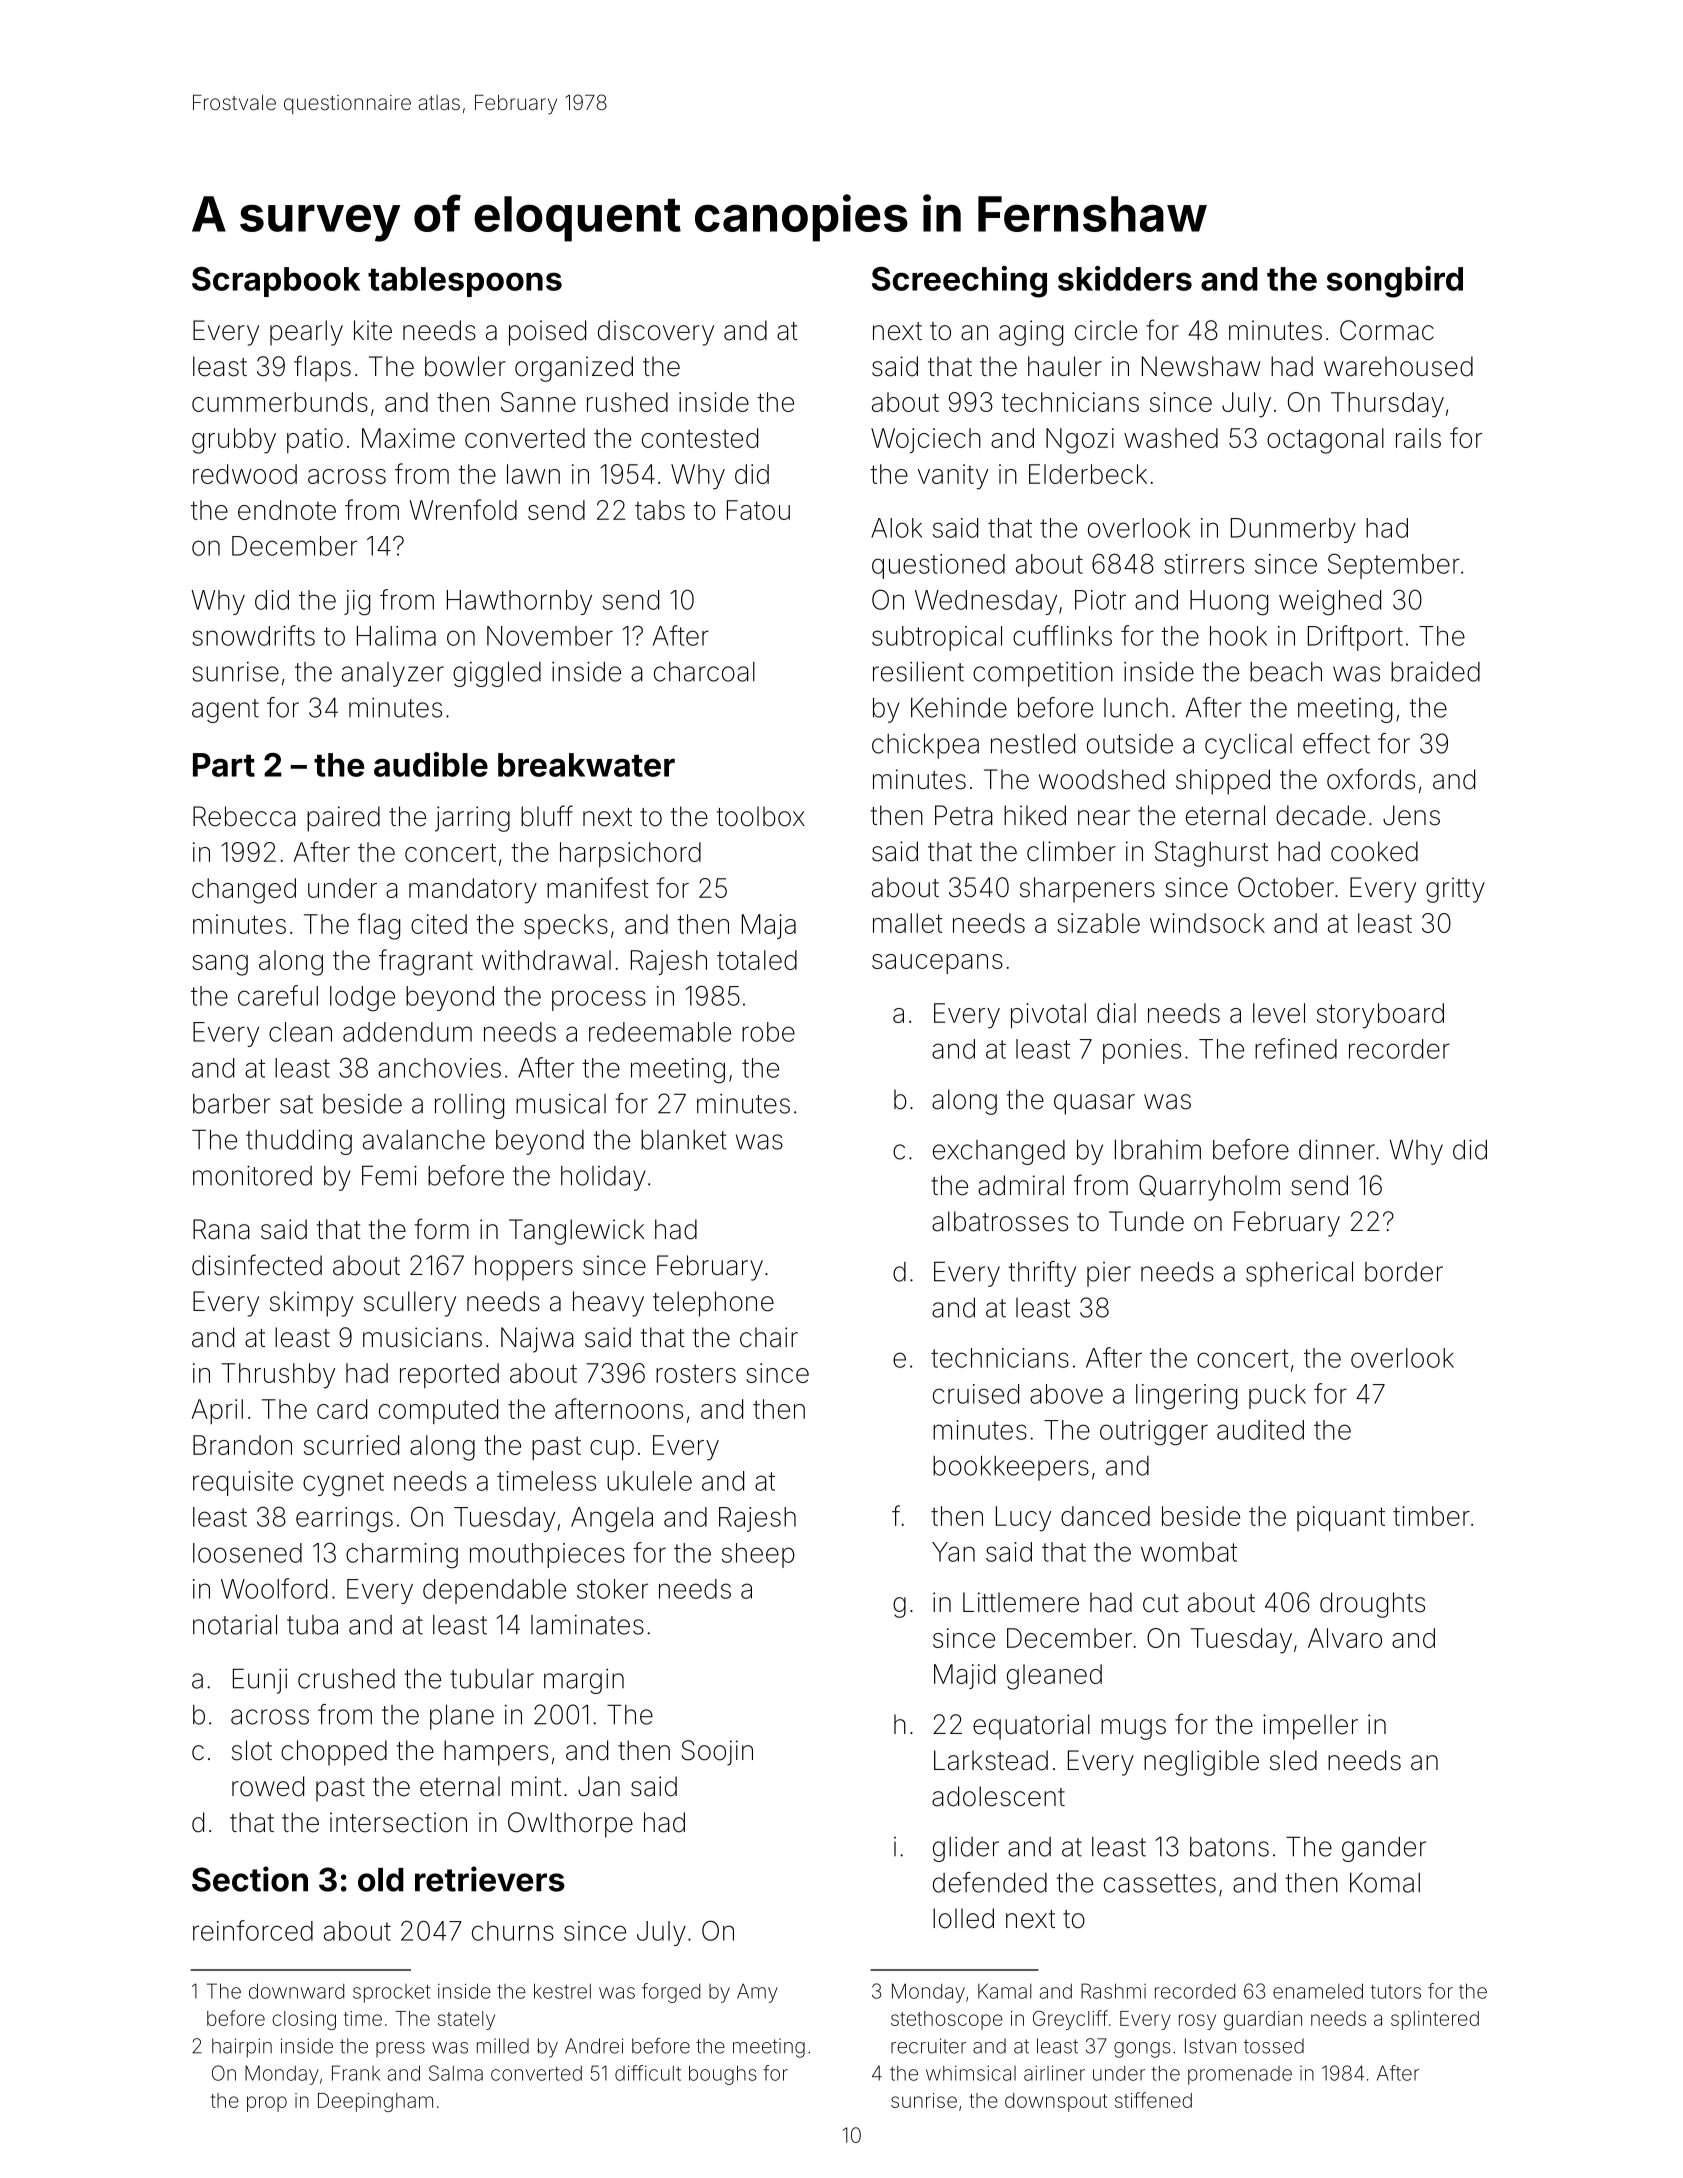 The image size is (1683, 2178). What do you see at coordinates (908, 923) in the screenshot?
I see `mallet` at bounding box center [908, 923].
